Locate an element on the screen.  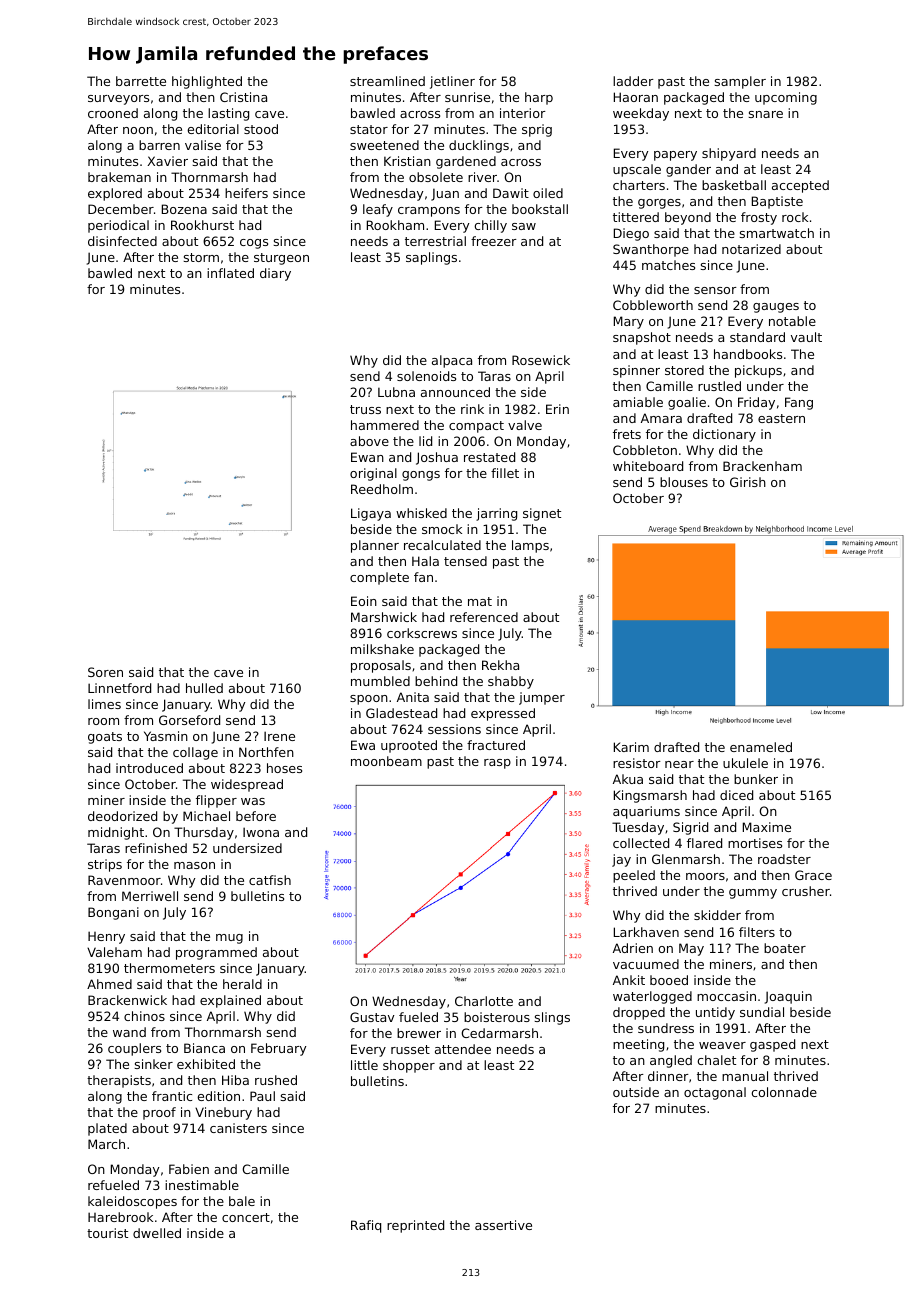
explored is located at coordinates (115, 194).
